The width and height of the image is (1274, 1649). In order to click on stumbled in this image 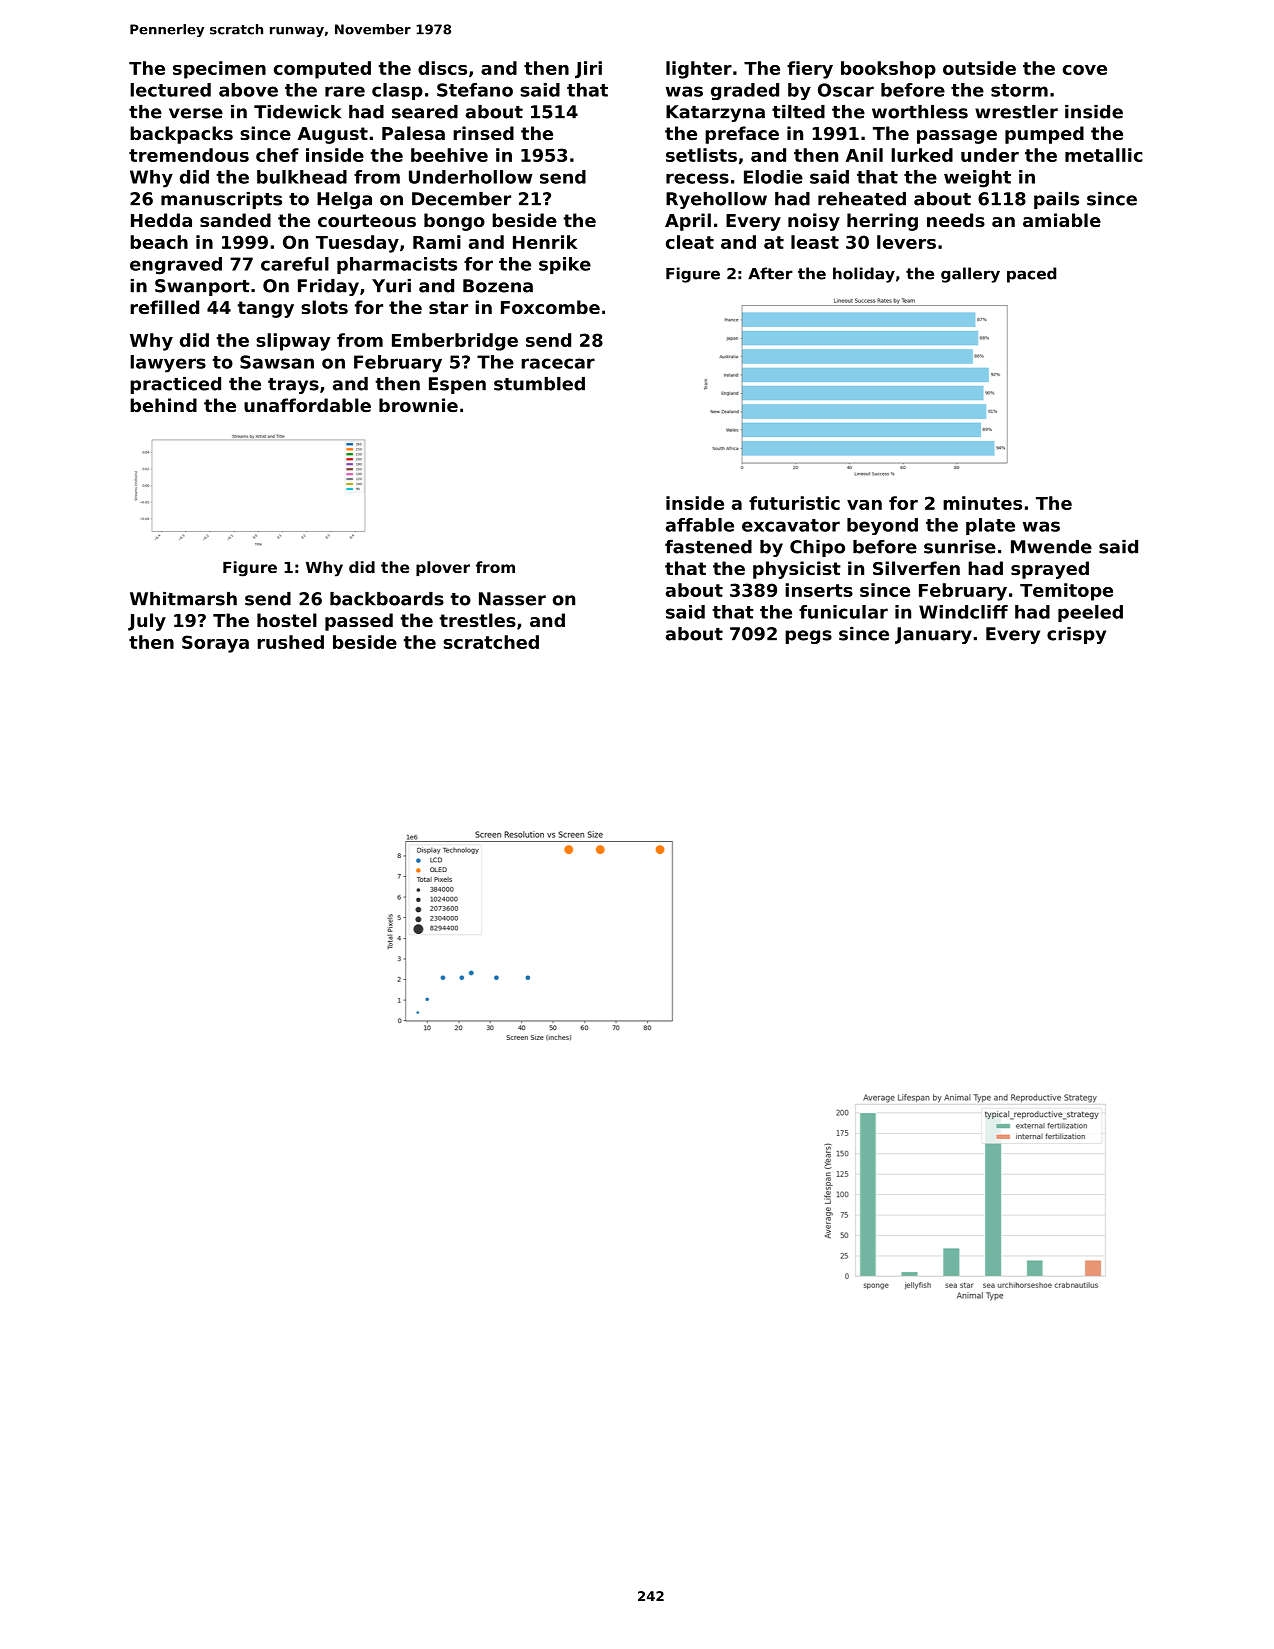, I will do `click(539, 384)`.
